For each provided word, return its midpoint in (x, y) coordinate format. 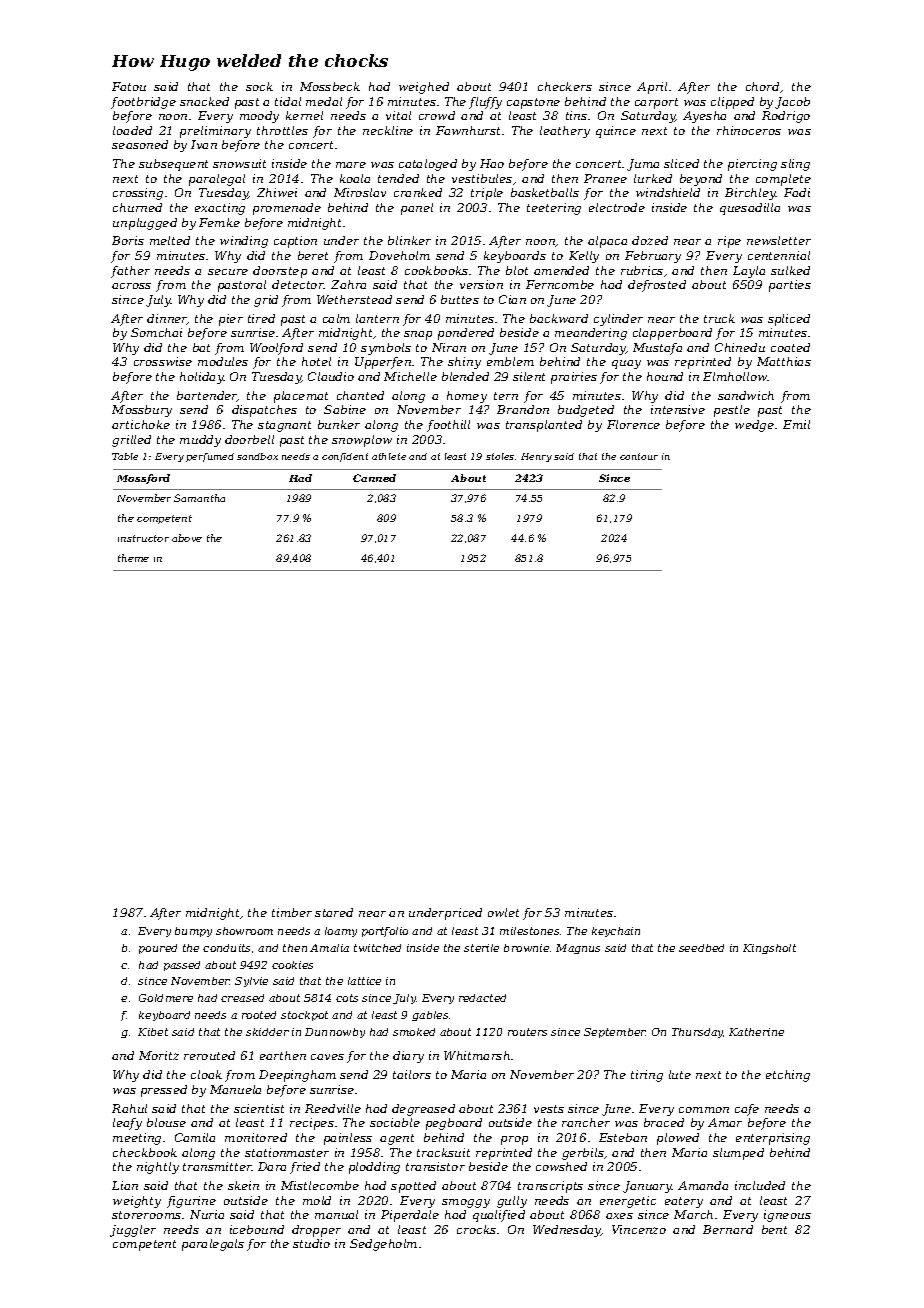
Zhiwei (277, 192)
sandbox (257, 456)
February (653, 257)
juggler (133, 1231)
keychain (616, 932)
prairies (574, 378)
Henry (536, 457)
